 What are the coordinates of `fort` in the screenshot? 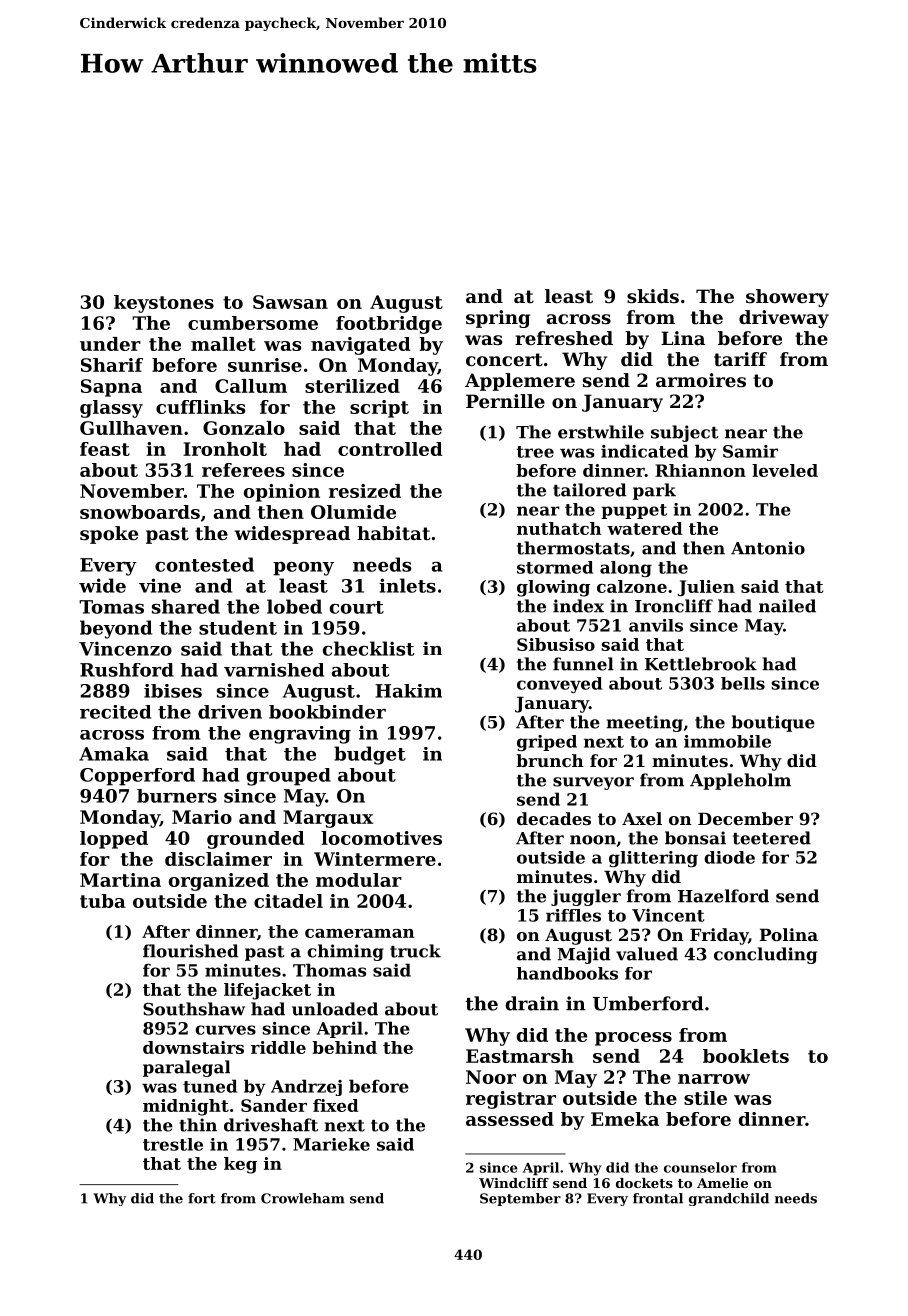 It's located at (202, 1198).
